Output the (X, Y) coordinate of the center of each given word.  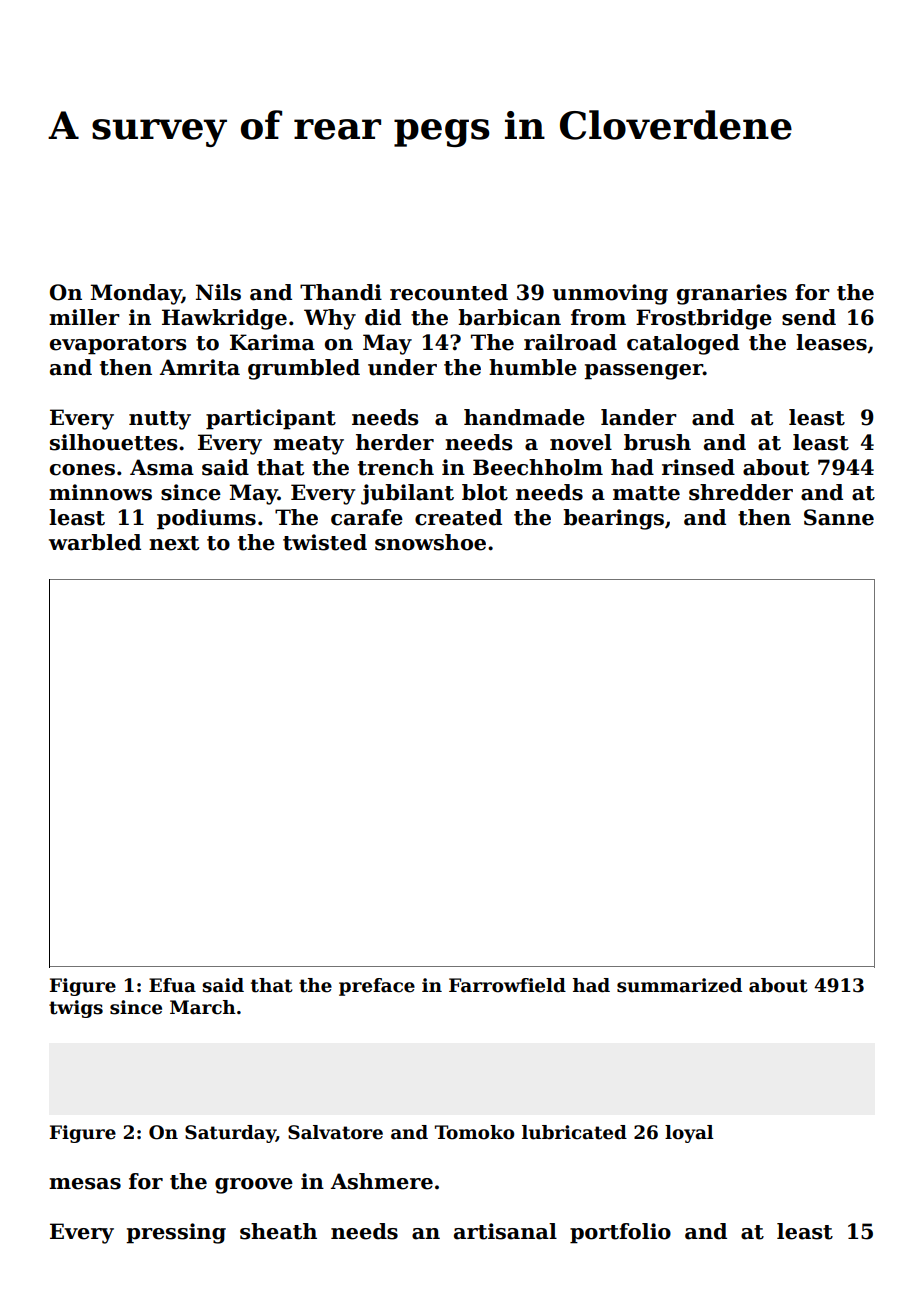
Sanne (839, 517)
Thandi (341, 292)
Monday (136, 294)
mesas (85, 1184)
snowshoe (430, 542)
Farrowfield (507, 985)
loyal (689, 1134)
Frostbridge (704, 319)
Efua (172, 985)
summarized (679, 985)
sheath (278, 1231)
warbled (95, 542)
